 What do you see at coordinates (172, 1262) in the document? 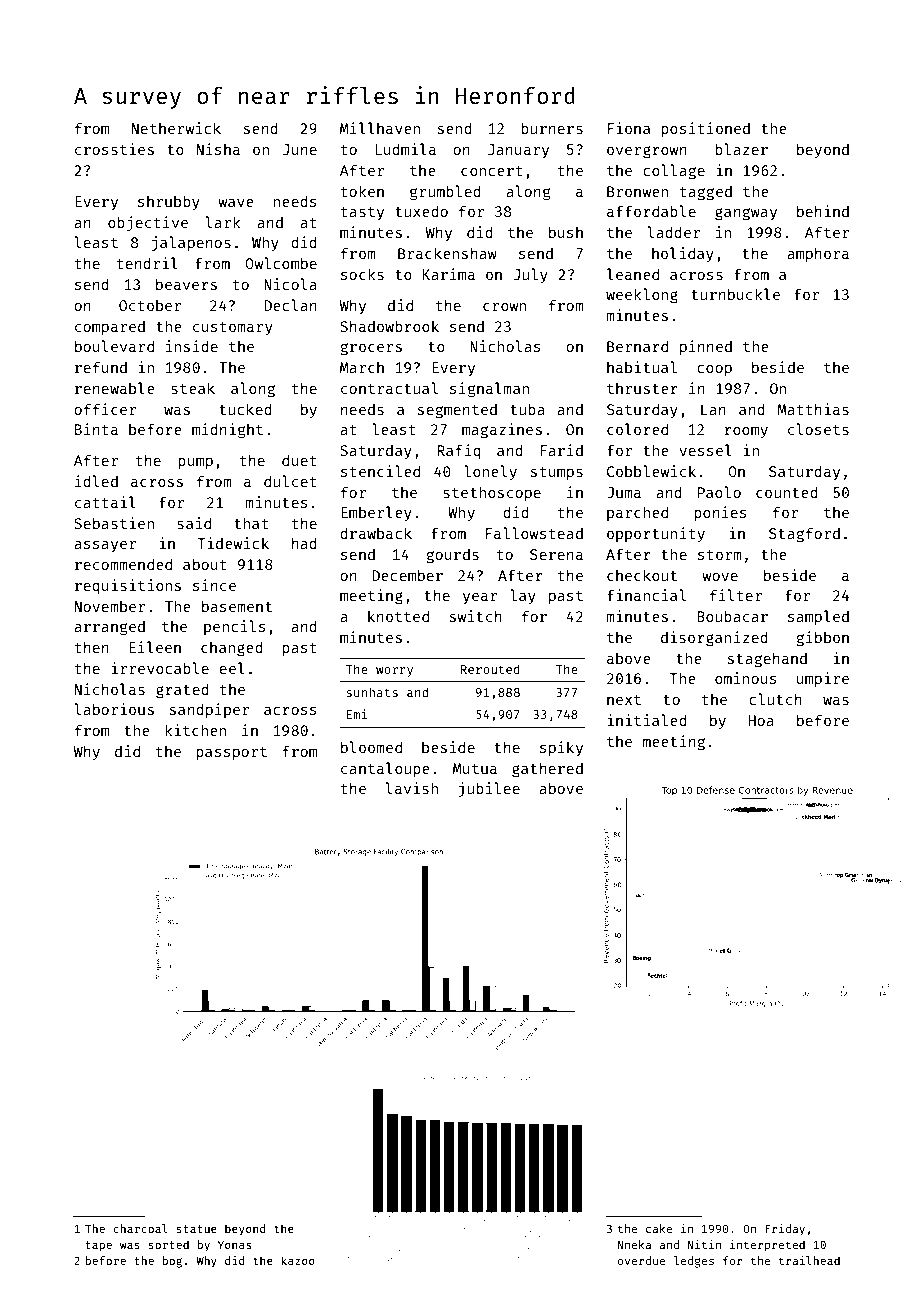
I see `bog` at bounding box center [172, 1262].
